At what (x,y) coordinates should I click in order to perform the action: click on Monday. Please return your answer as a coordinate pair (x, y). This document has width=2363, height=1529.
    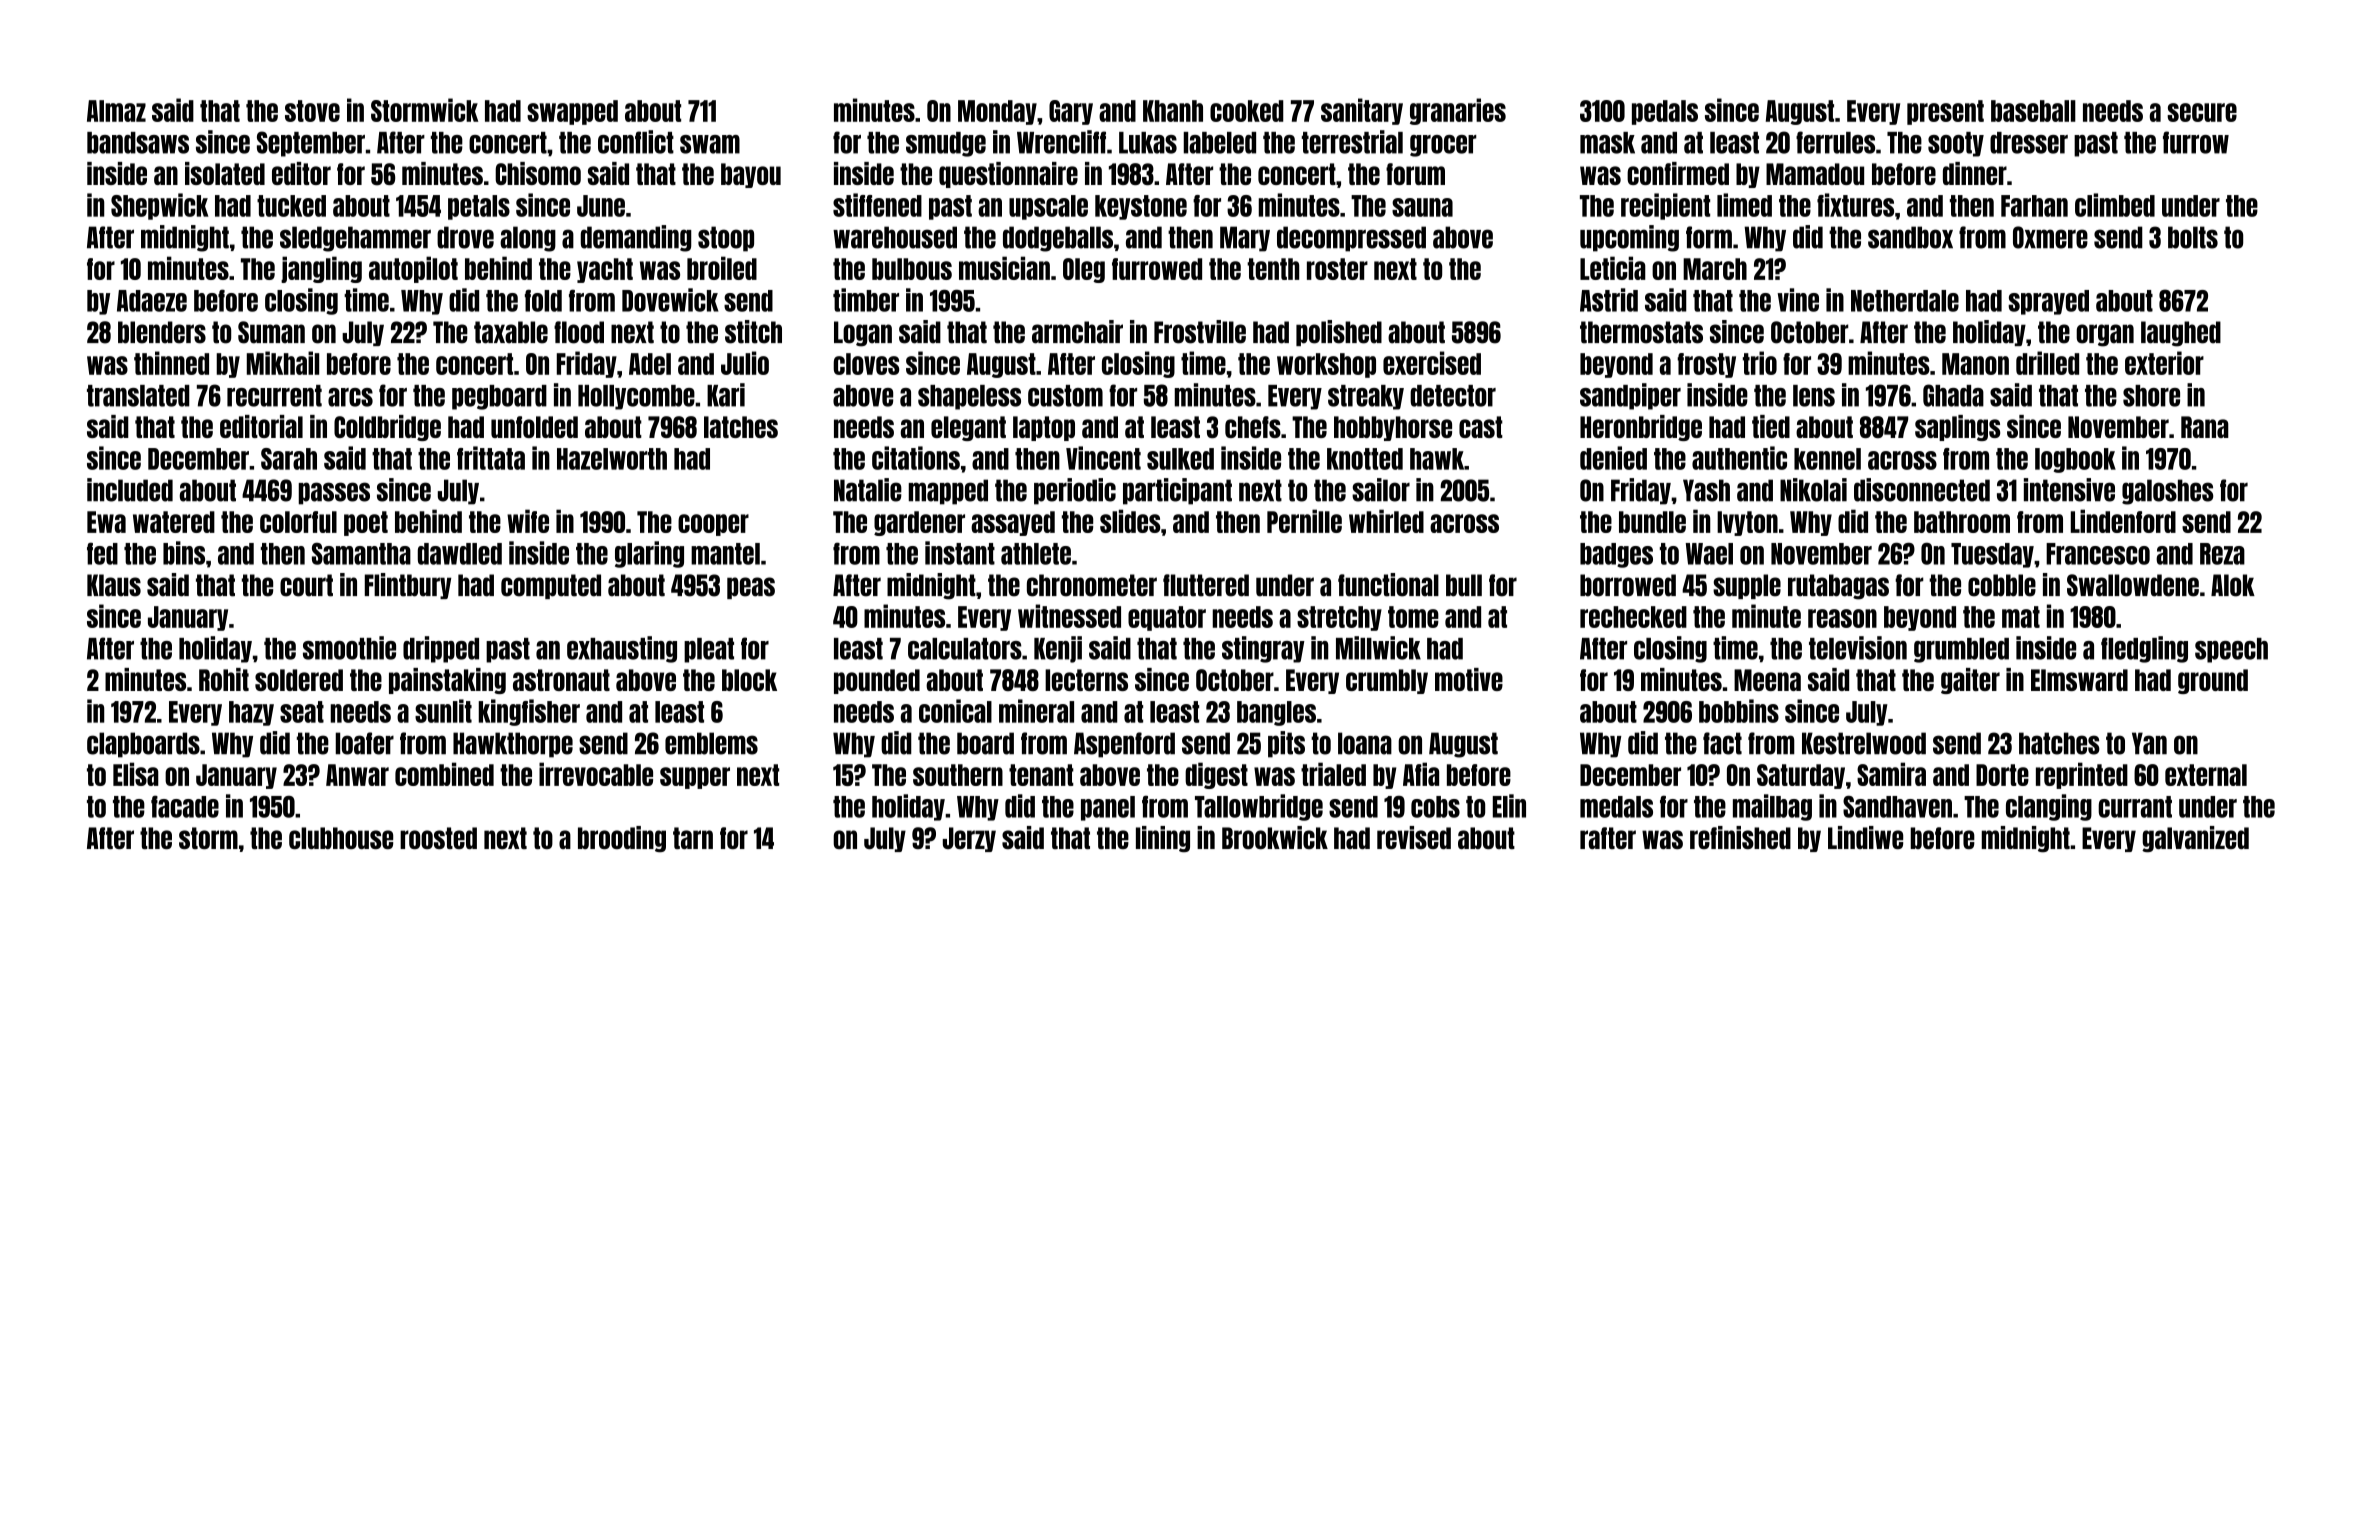
    Looking at the image, I should click on (997, 112).
